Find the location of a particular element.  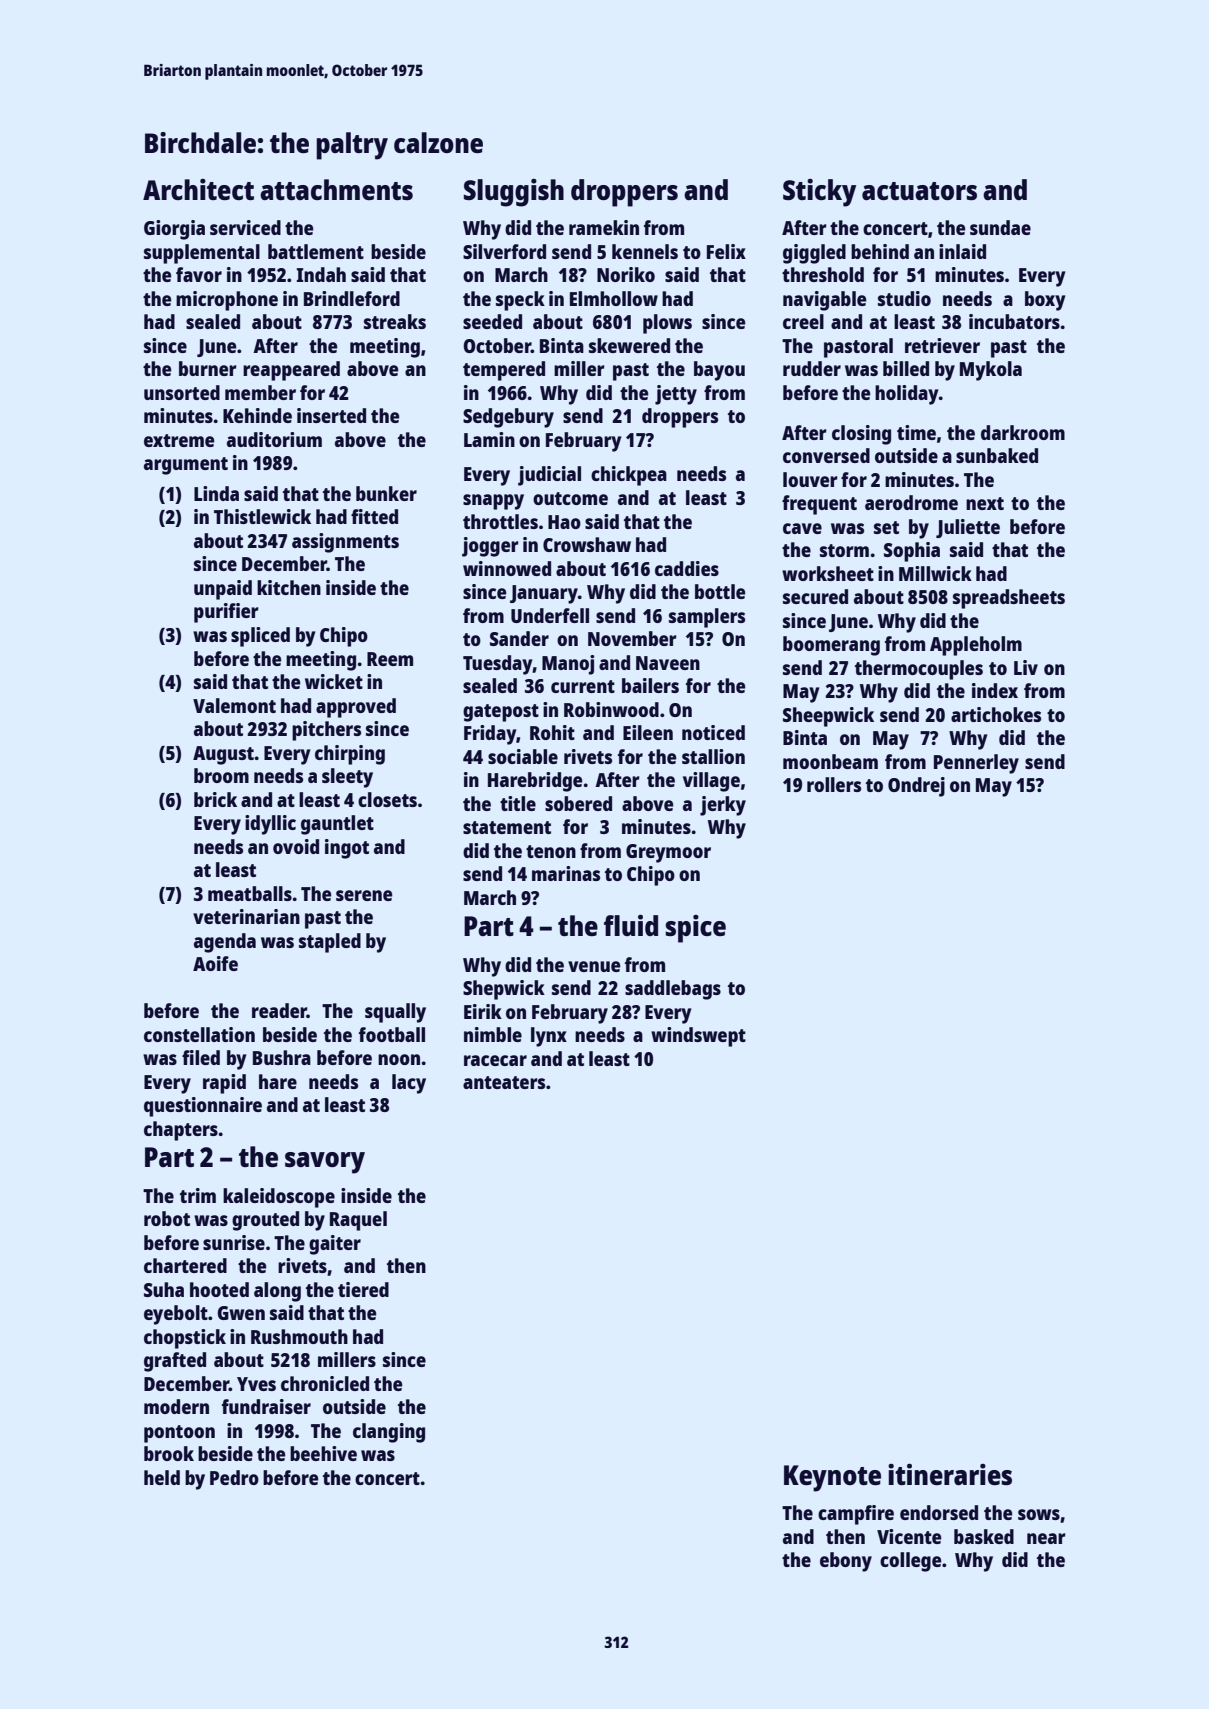

marinas is located at coordinates (566, 873).
